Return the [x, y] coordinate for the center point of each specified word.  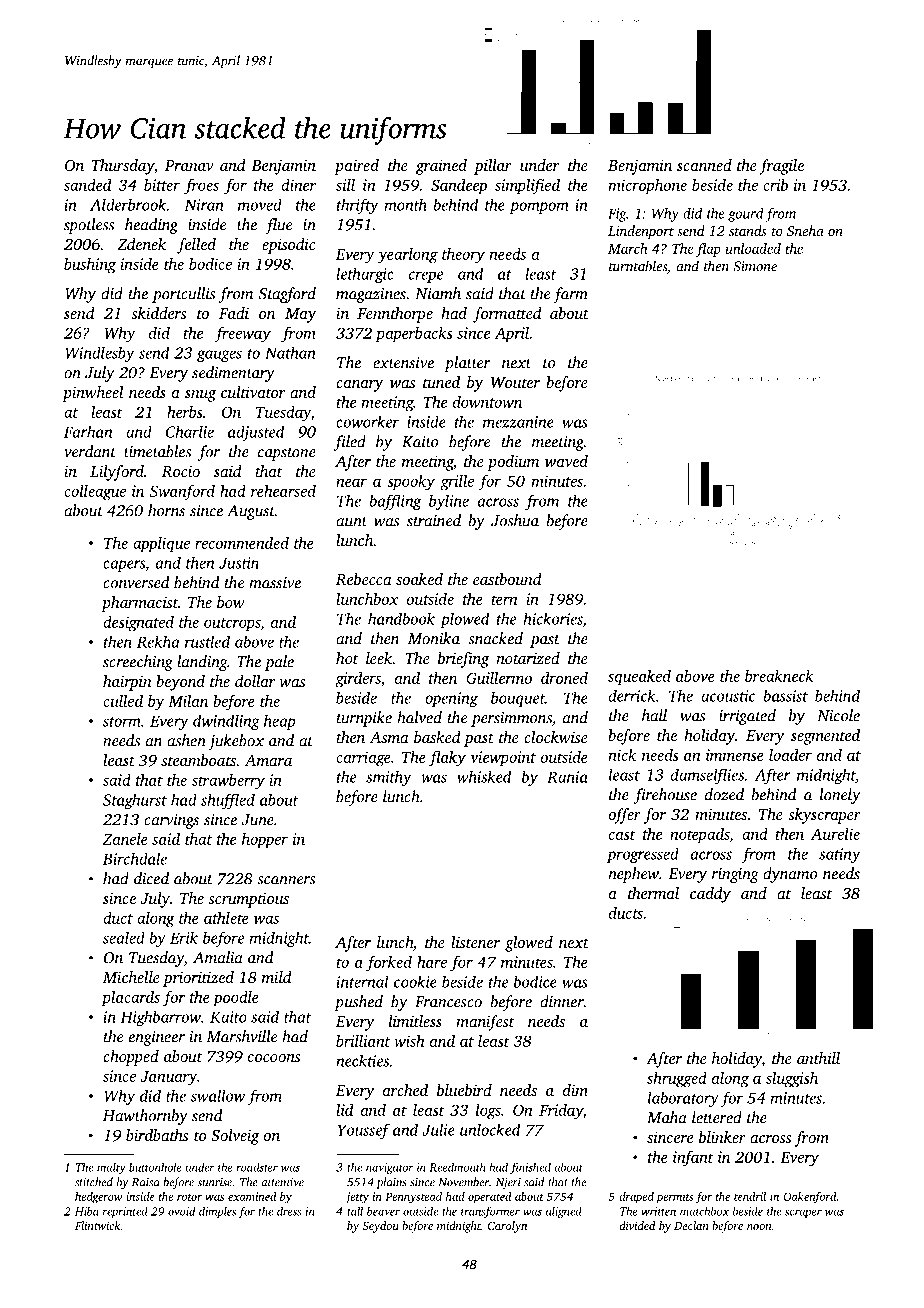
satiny [839, 855]
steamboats [198, 760]
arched [405, 1090]
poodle [236, 999]
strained [434, 520]
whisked [484, 776]
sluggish [792, 1079]
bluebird [464, 1090]
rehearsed [283, 491]
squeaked [639, 678]
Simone [755, 266]
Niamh [438, 293]
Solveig [235, 1137]
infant [693, 1159]
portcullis [184, 295]
